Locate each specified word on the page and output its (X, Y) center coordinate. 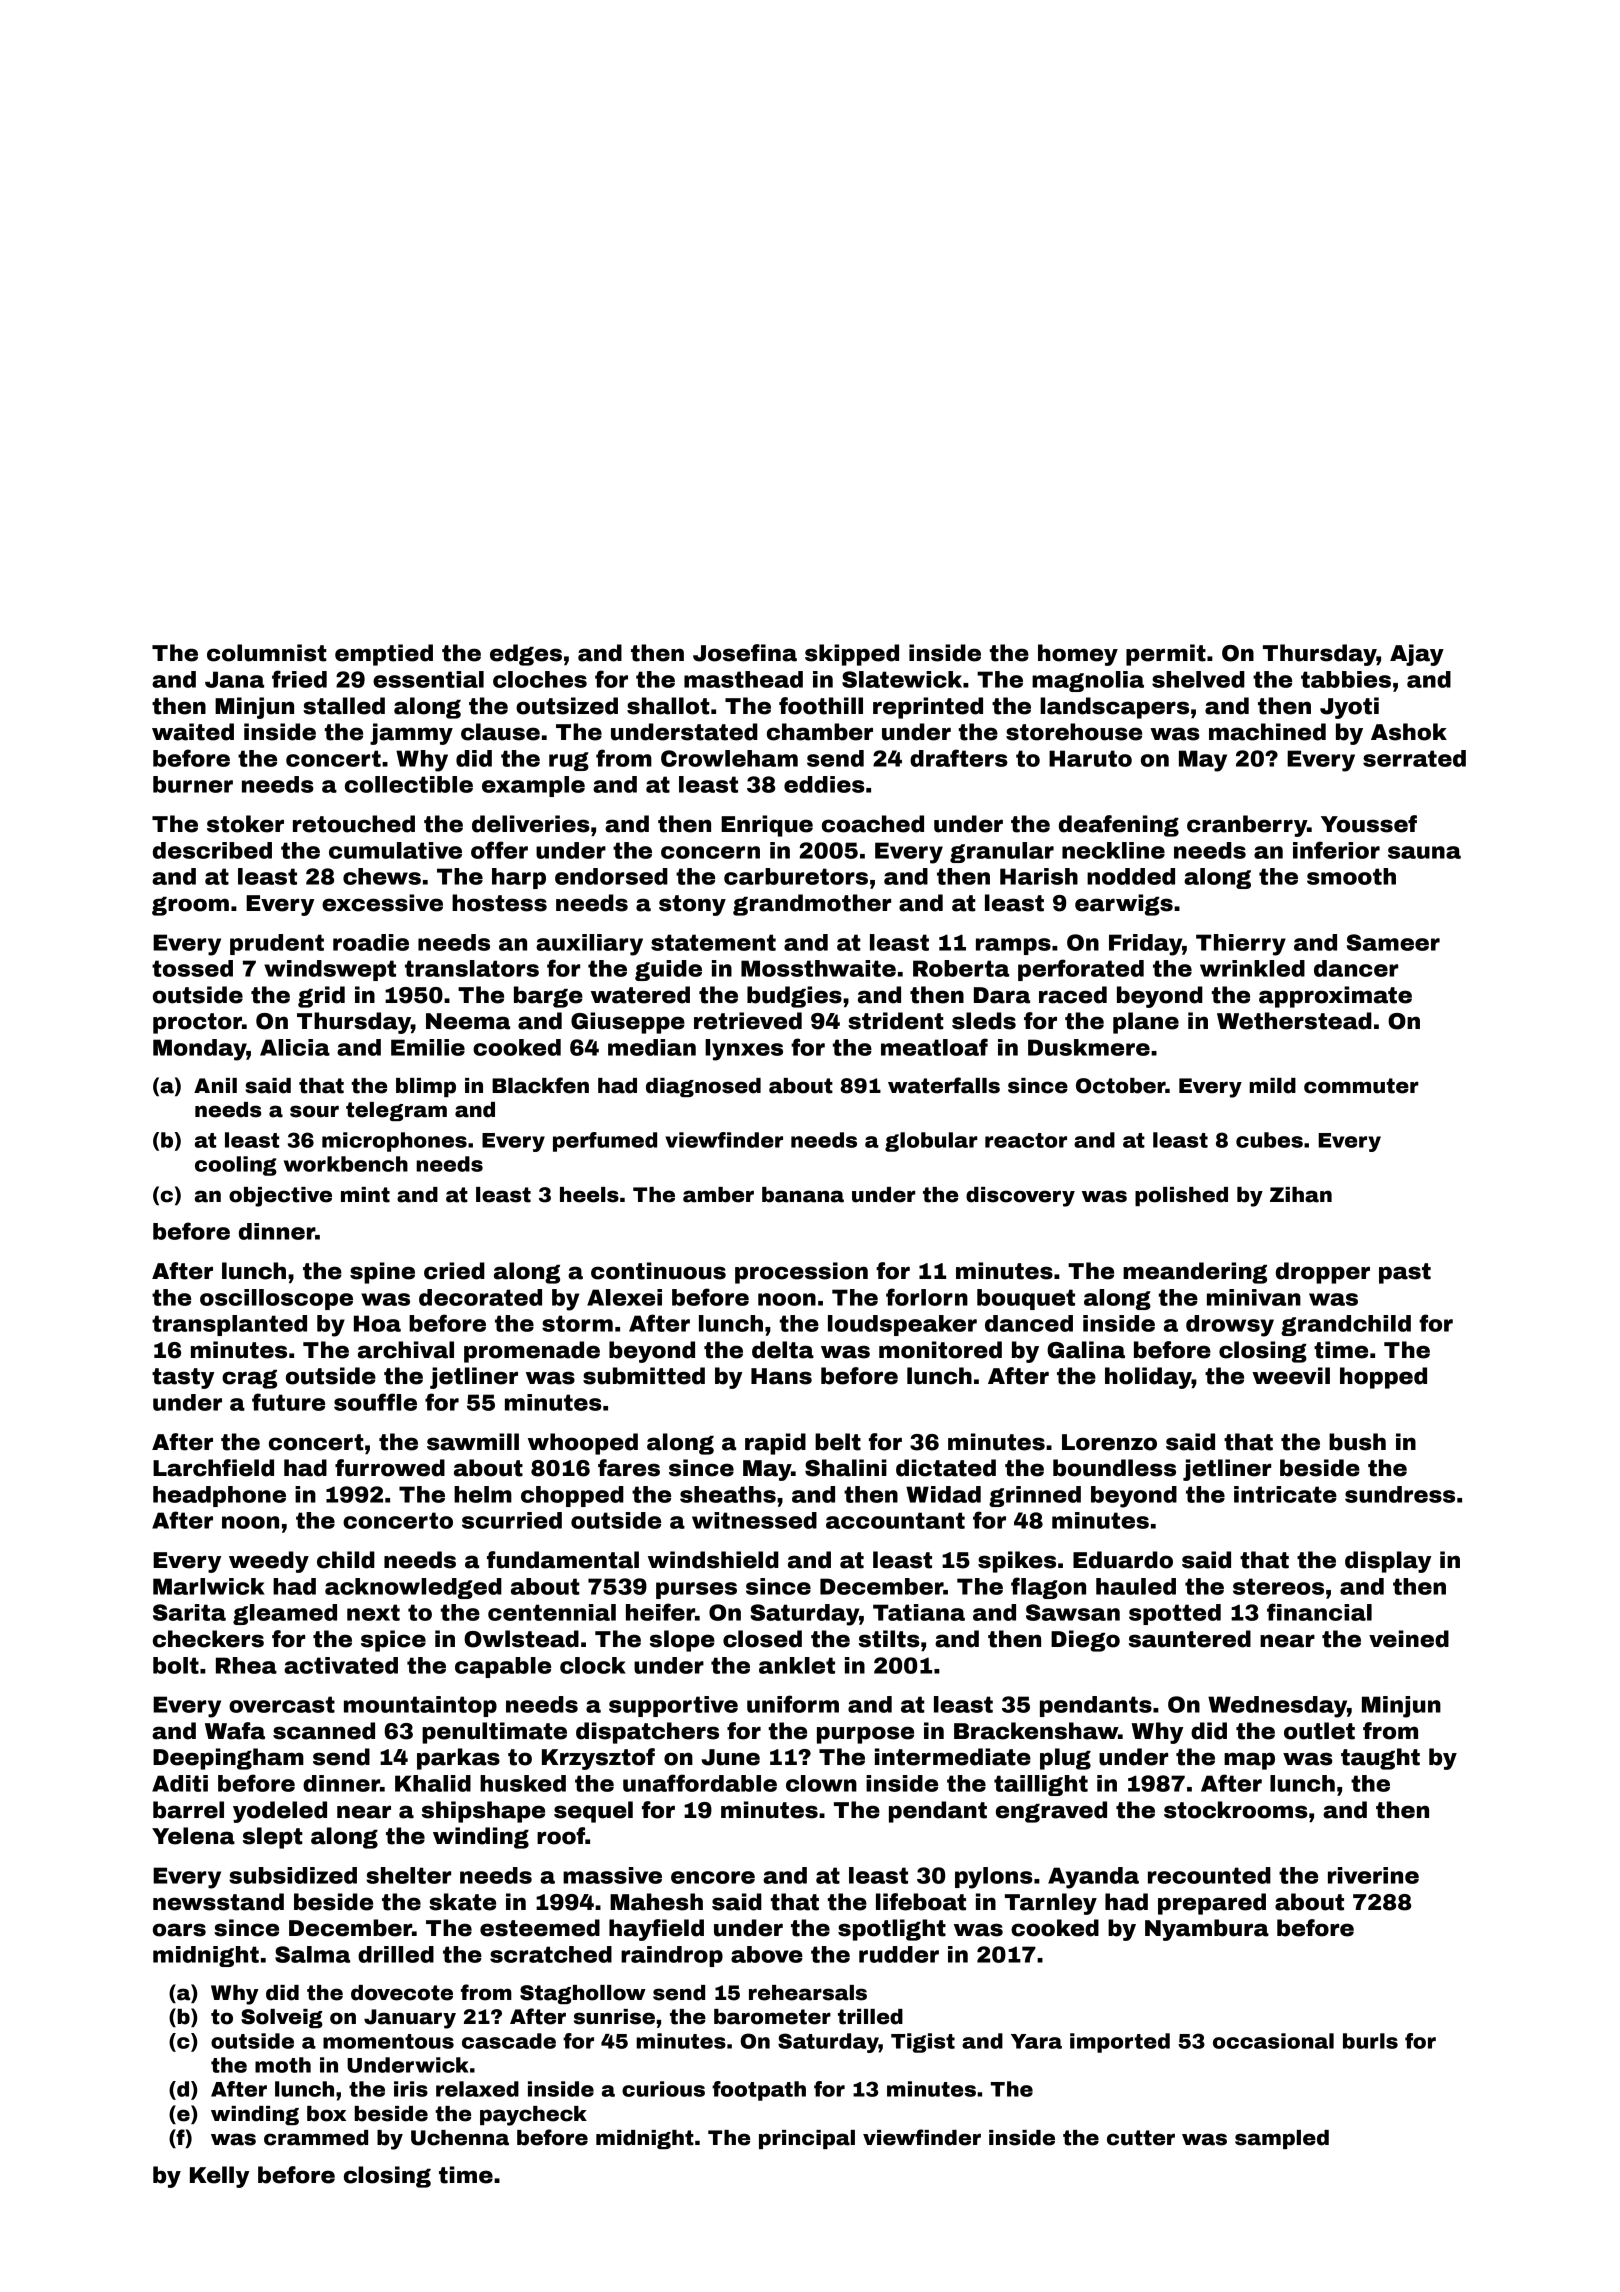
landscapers (1114, 708)
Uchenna (460, 2138)
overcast (282, 1704)
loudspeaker (902, 1325)
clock (593, 1665)
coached (873, 824)
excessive (382, 903)
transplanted (229, 1325)
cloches (540, 679)
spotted (1175, 1614)
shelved (1198, 679)
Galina (1086, 1350)
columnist (267, 653)
